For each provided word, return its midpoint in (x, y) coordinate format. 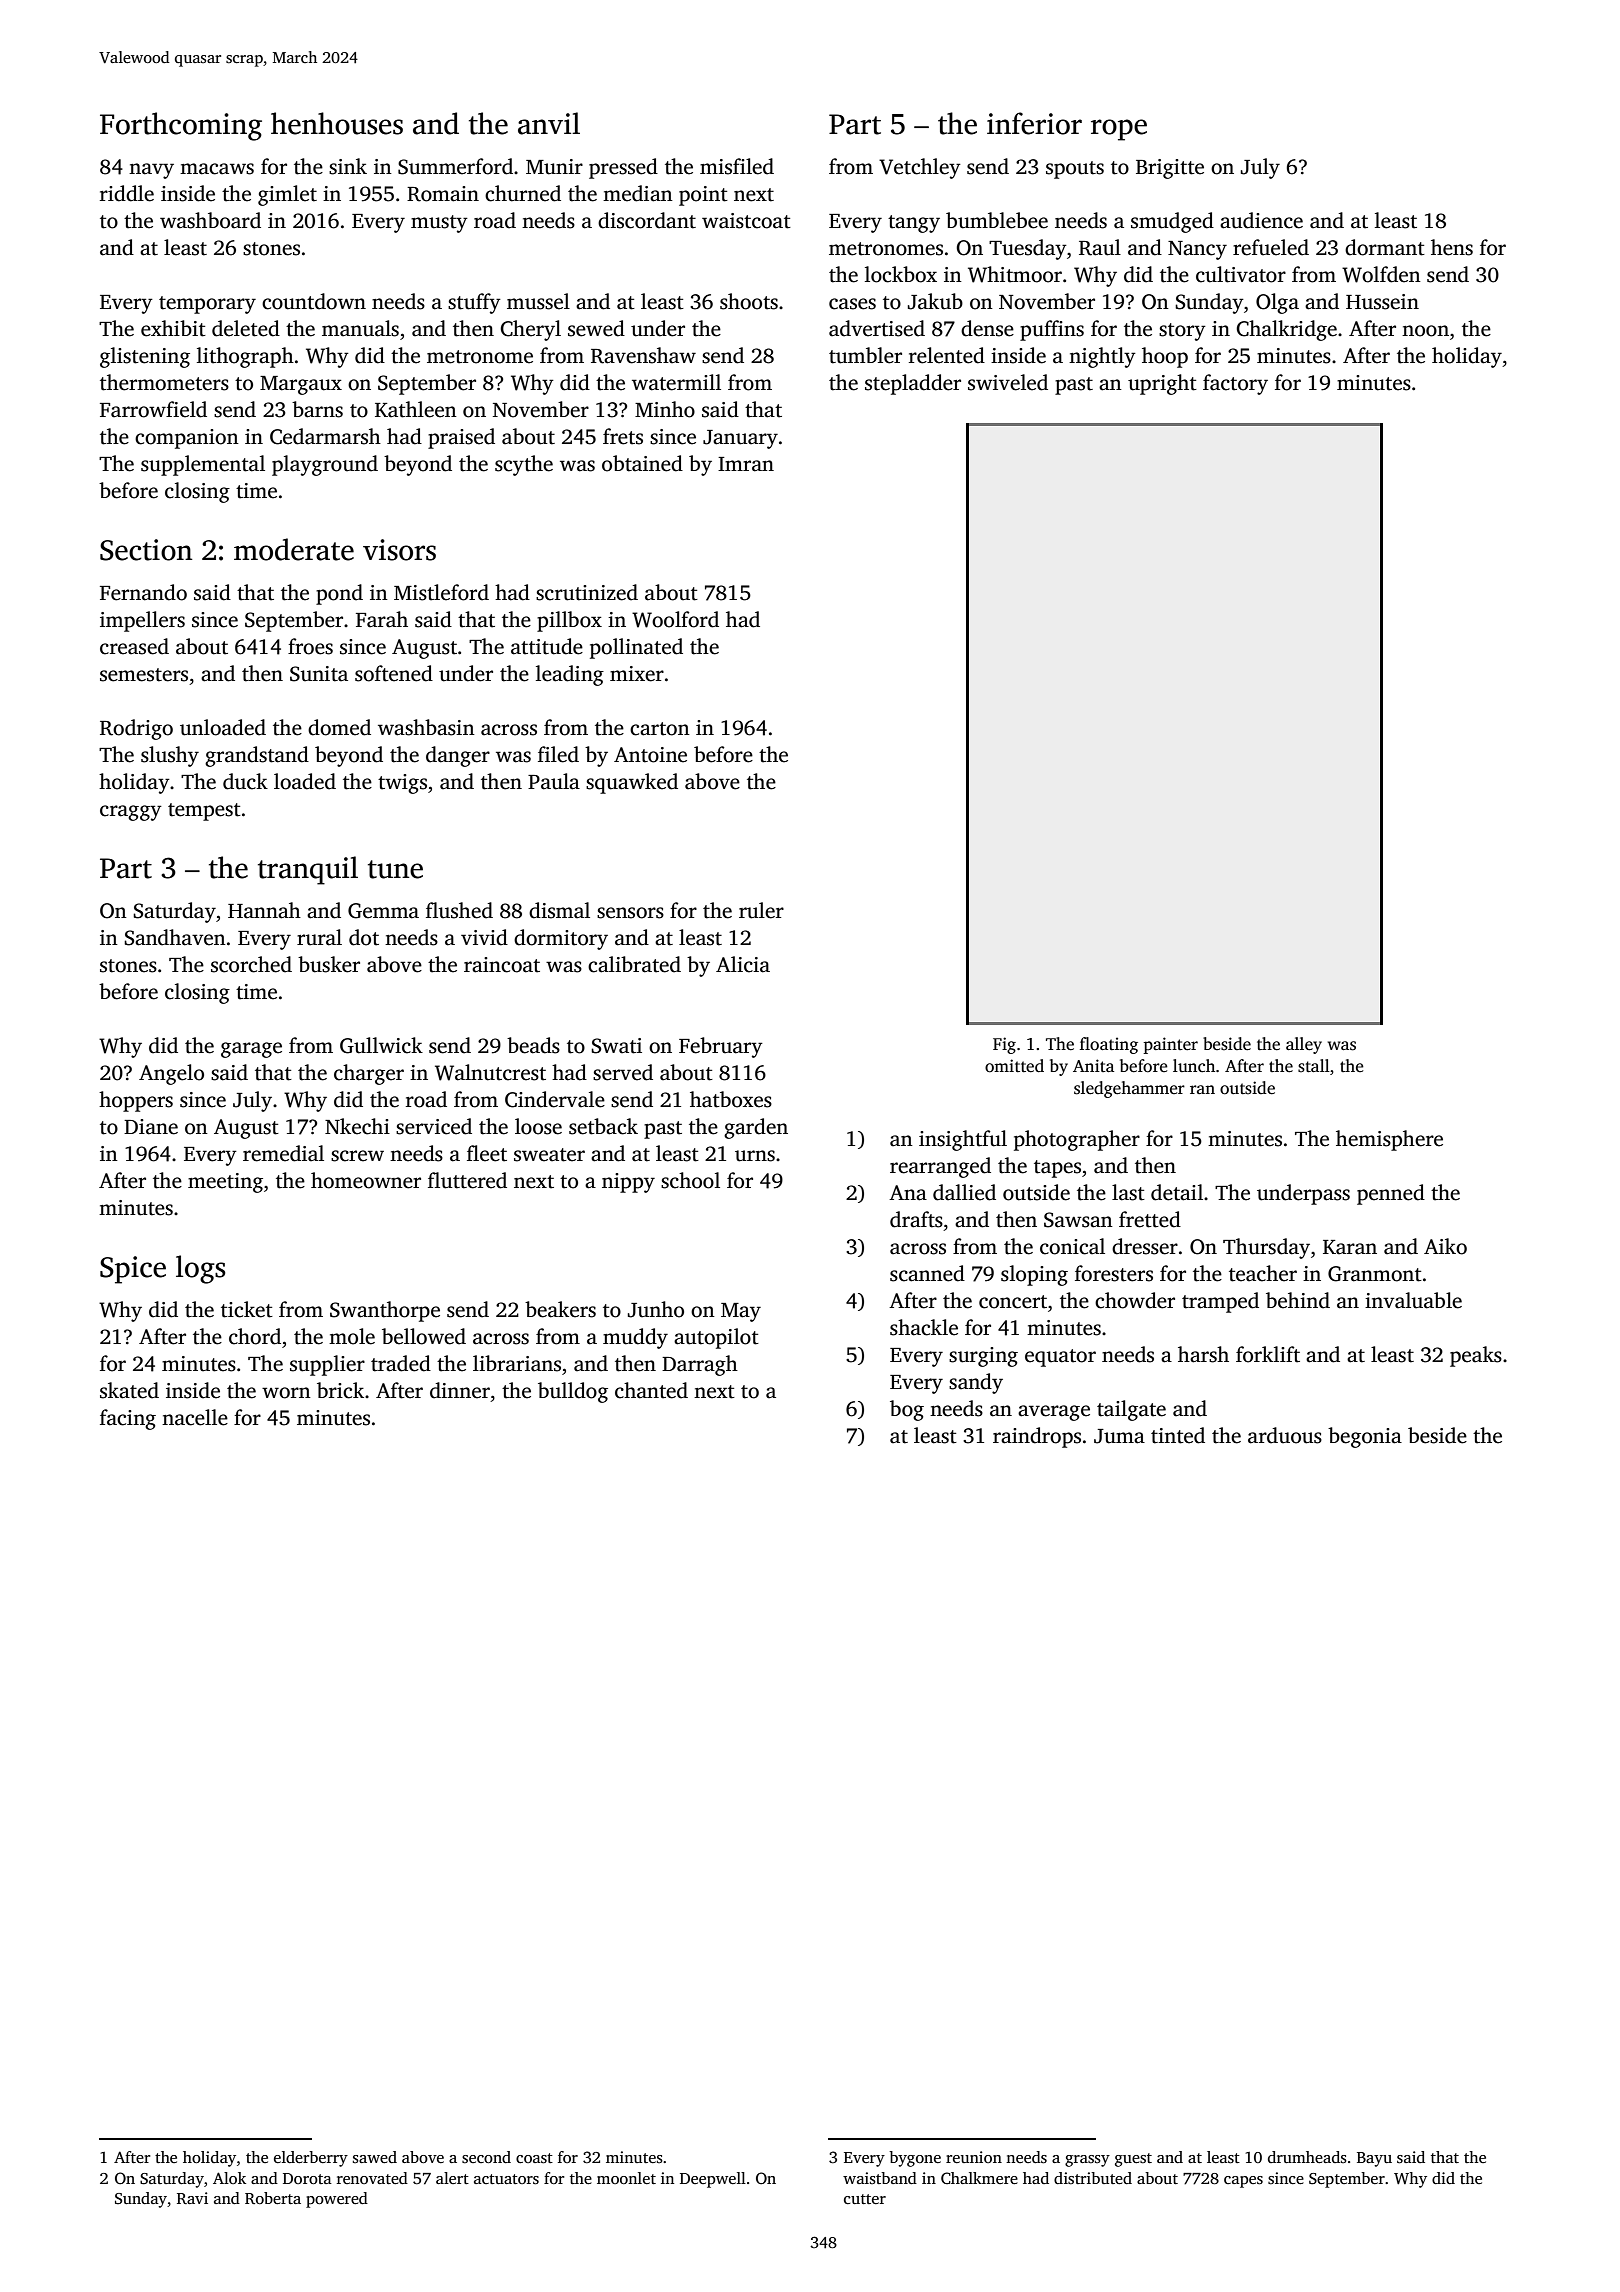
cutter (865, 2199)
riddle (127, 193)
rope (1119, 130)
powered (337, 2200)
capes (1243, 2182)
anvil (549, 123)
